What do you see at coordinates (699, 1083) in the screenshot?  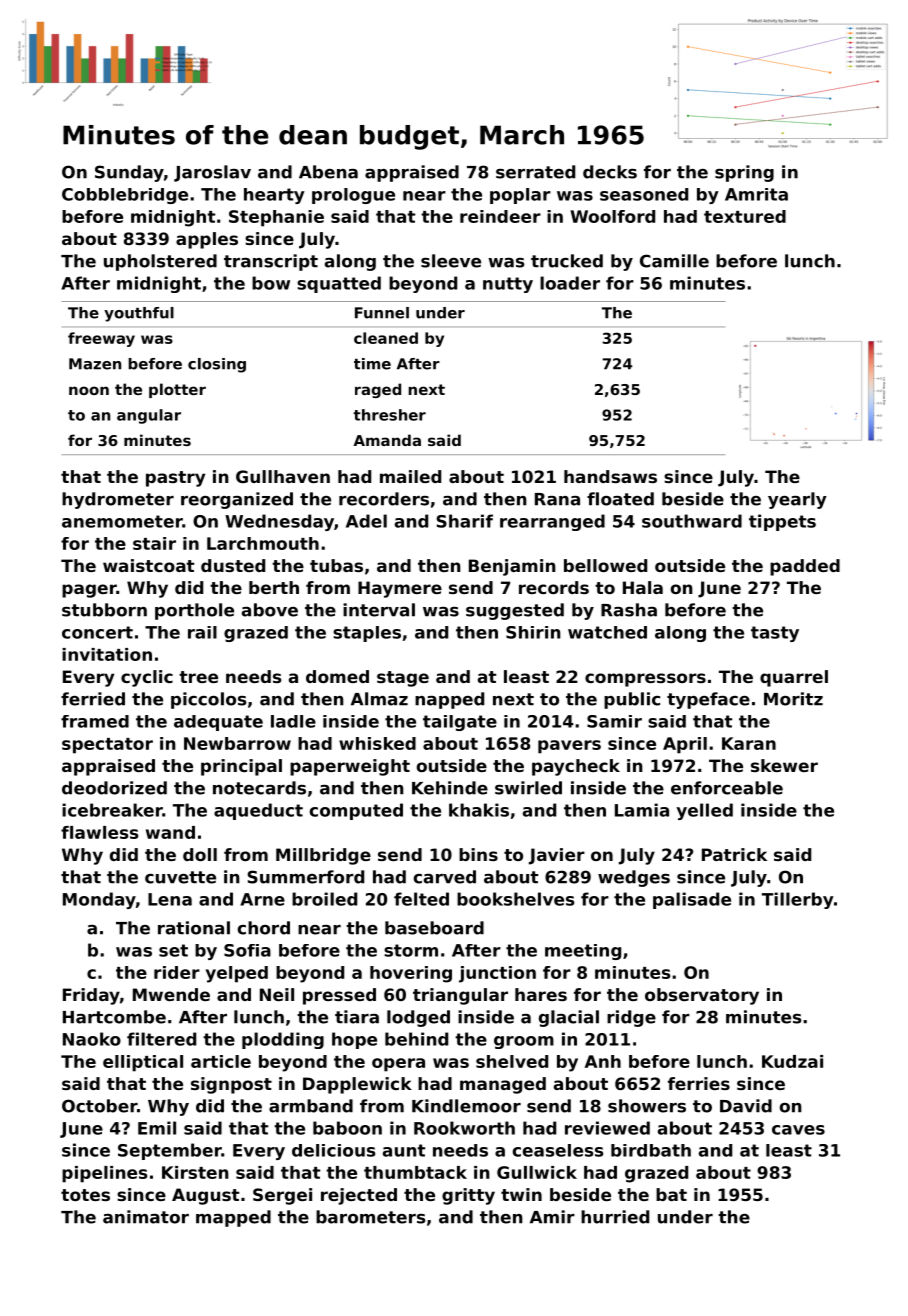 I see `ferries` at bounding box center [699, 1083].
